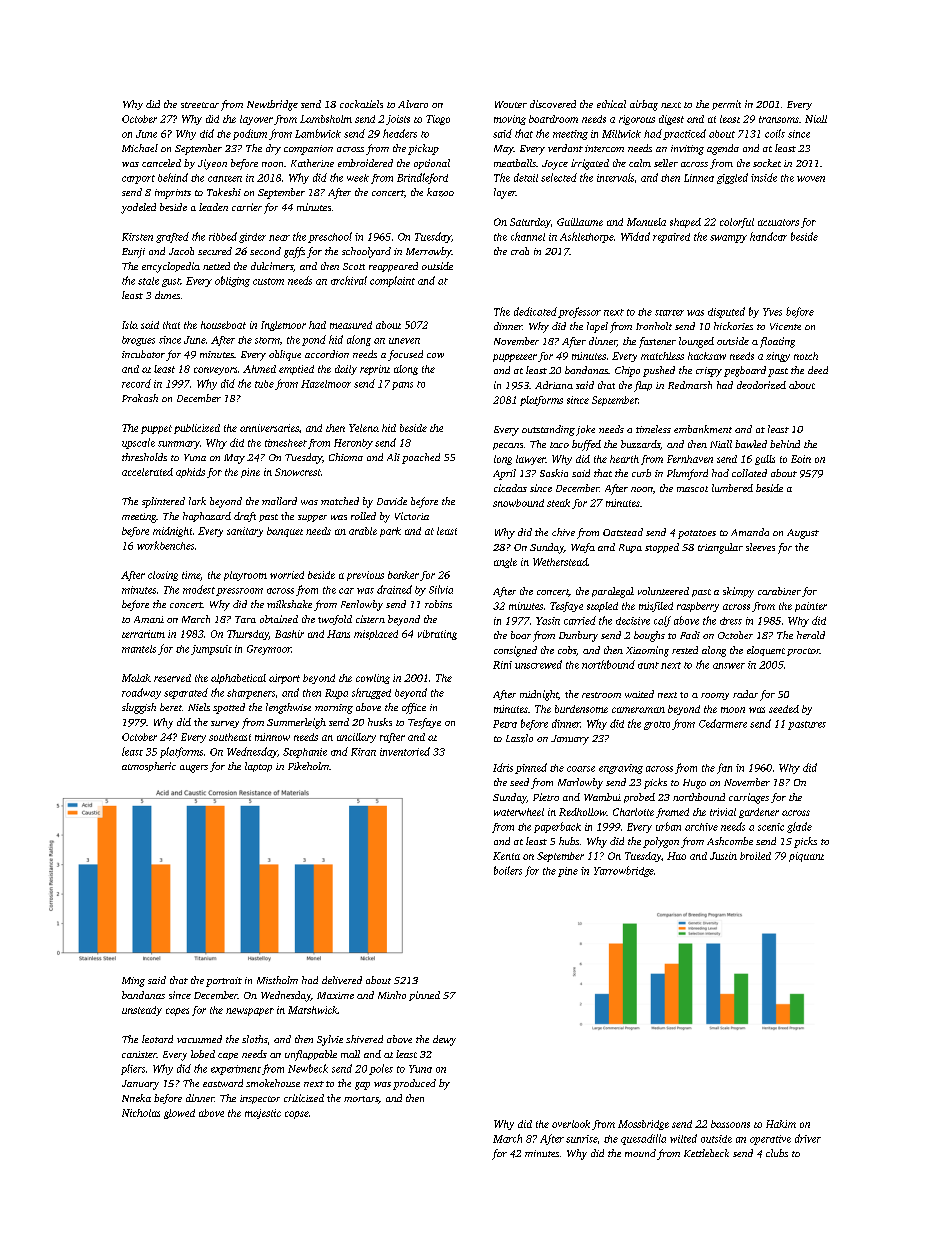 The width and height of the page is (952, 1233). Describe the element at coordinates (163, 502) in the page. I see `splintered` at that location.
